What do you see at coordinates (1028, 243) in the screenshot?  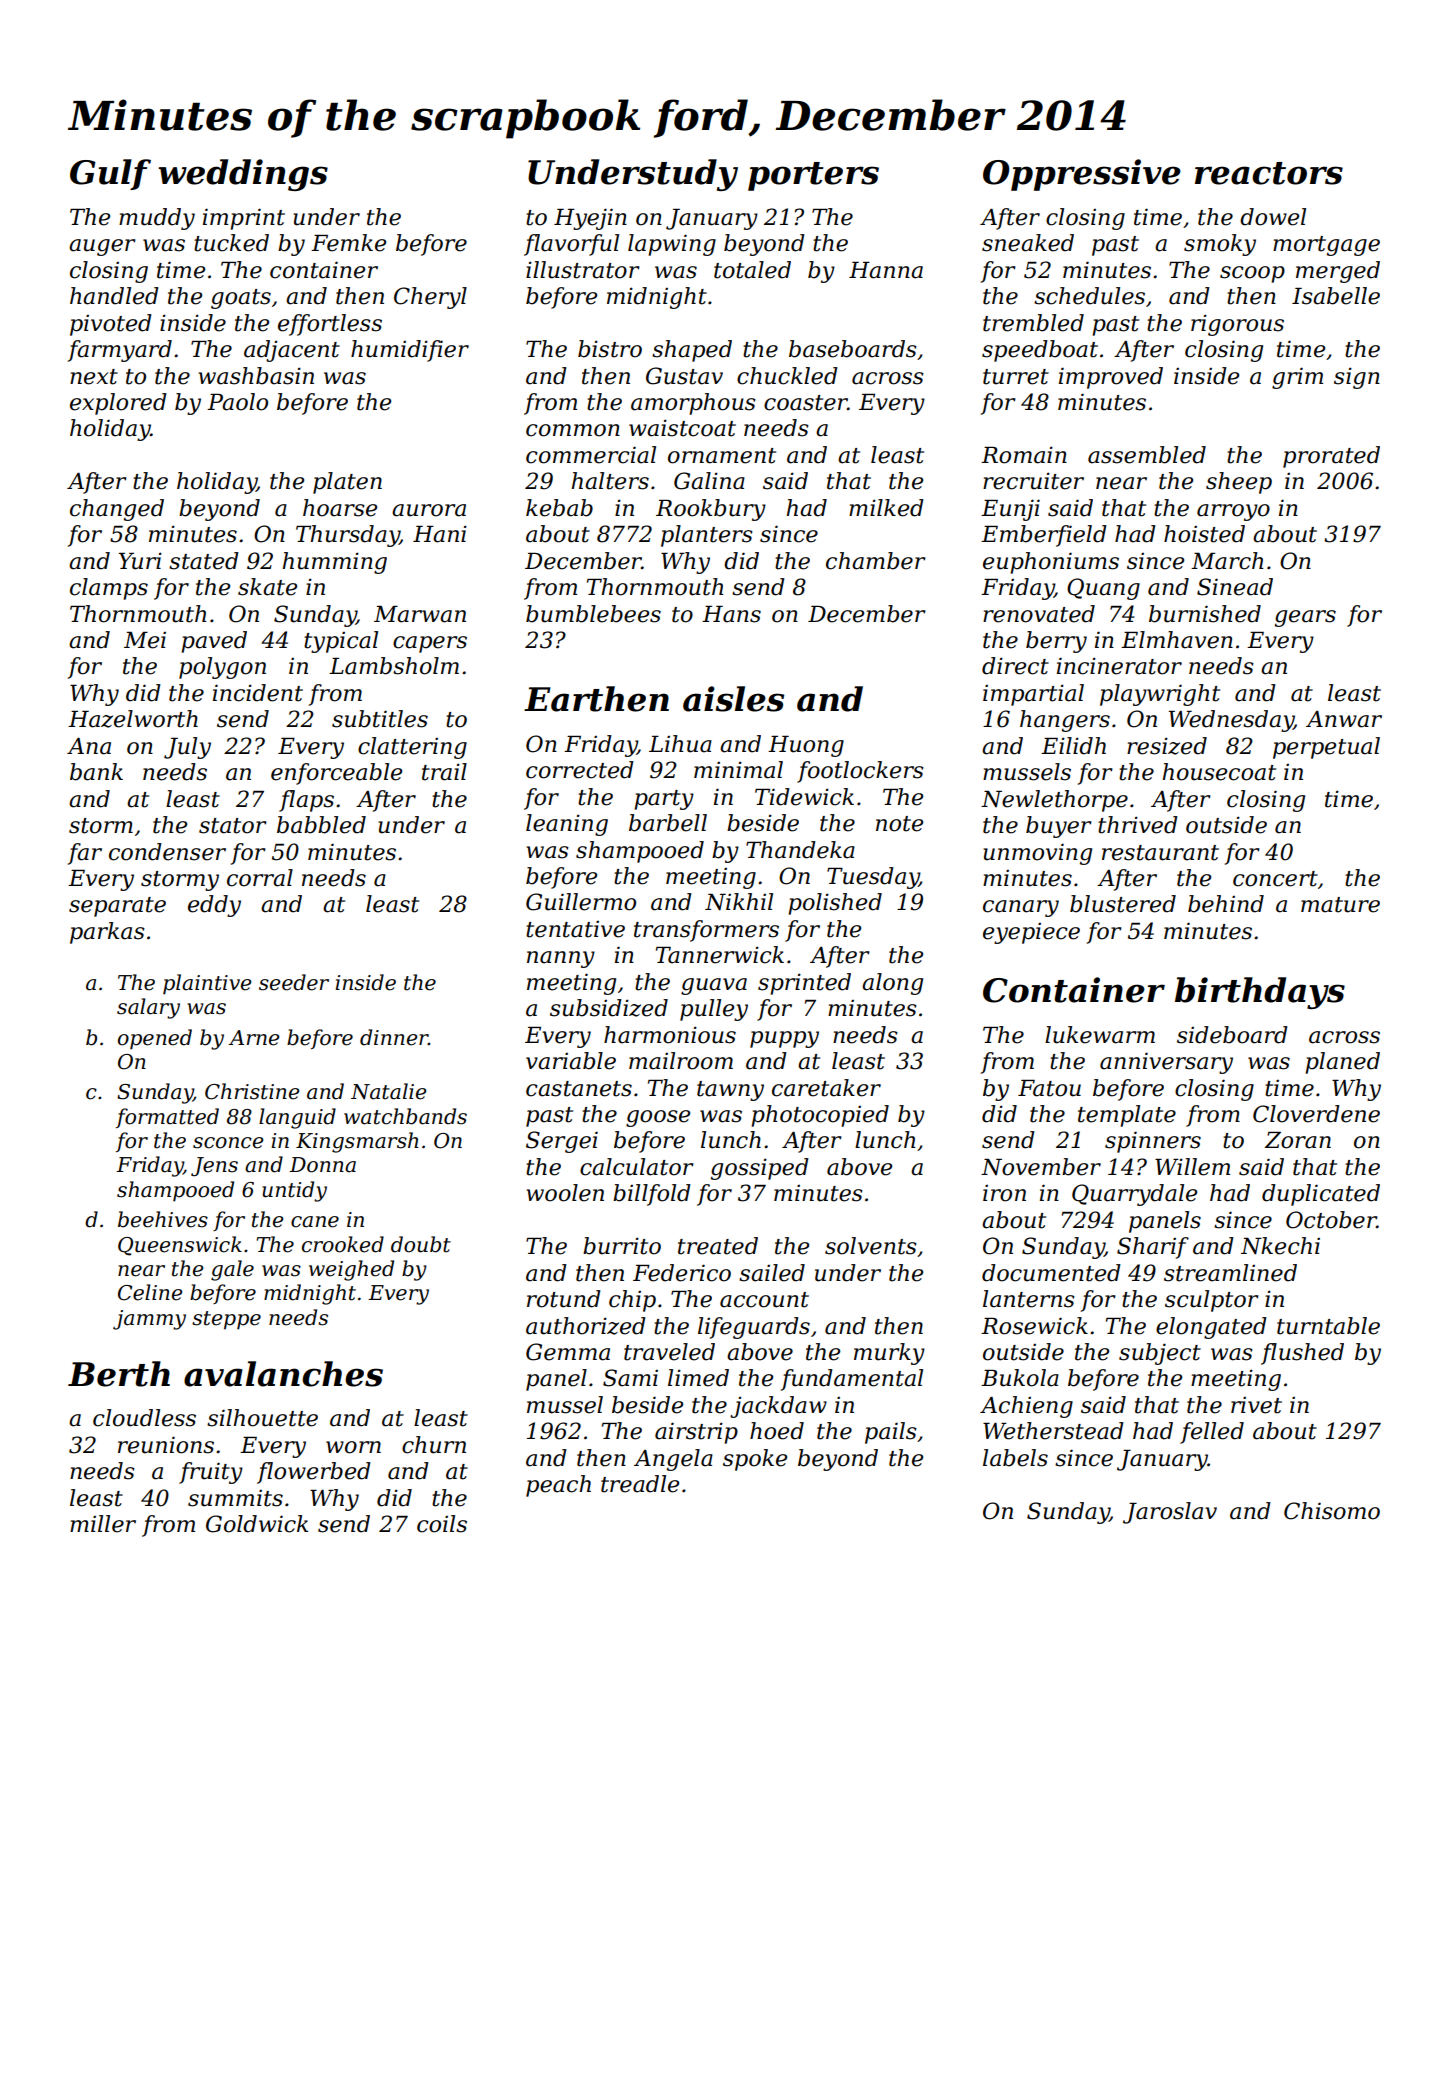 I see `sneaked` at bounding box center [1028, 243].
